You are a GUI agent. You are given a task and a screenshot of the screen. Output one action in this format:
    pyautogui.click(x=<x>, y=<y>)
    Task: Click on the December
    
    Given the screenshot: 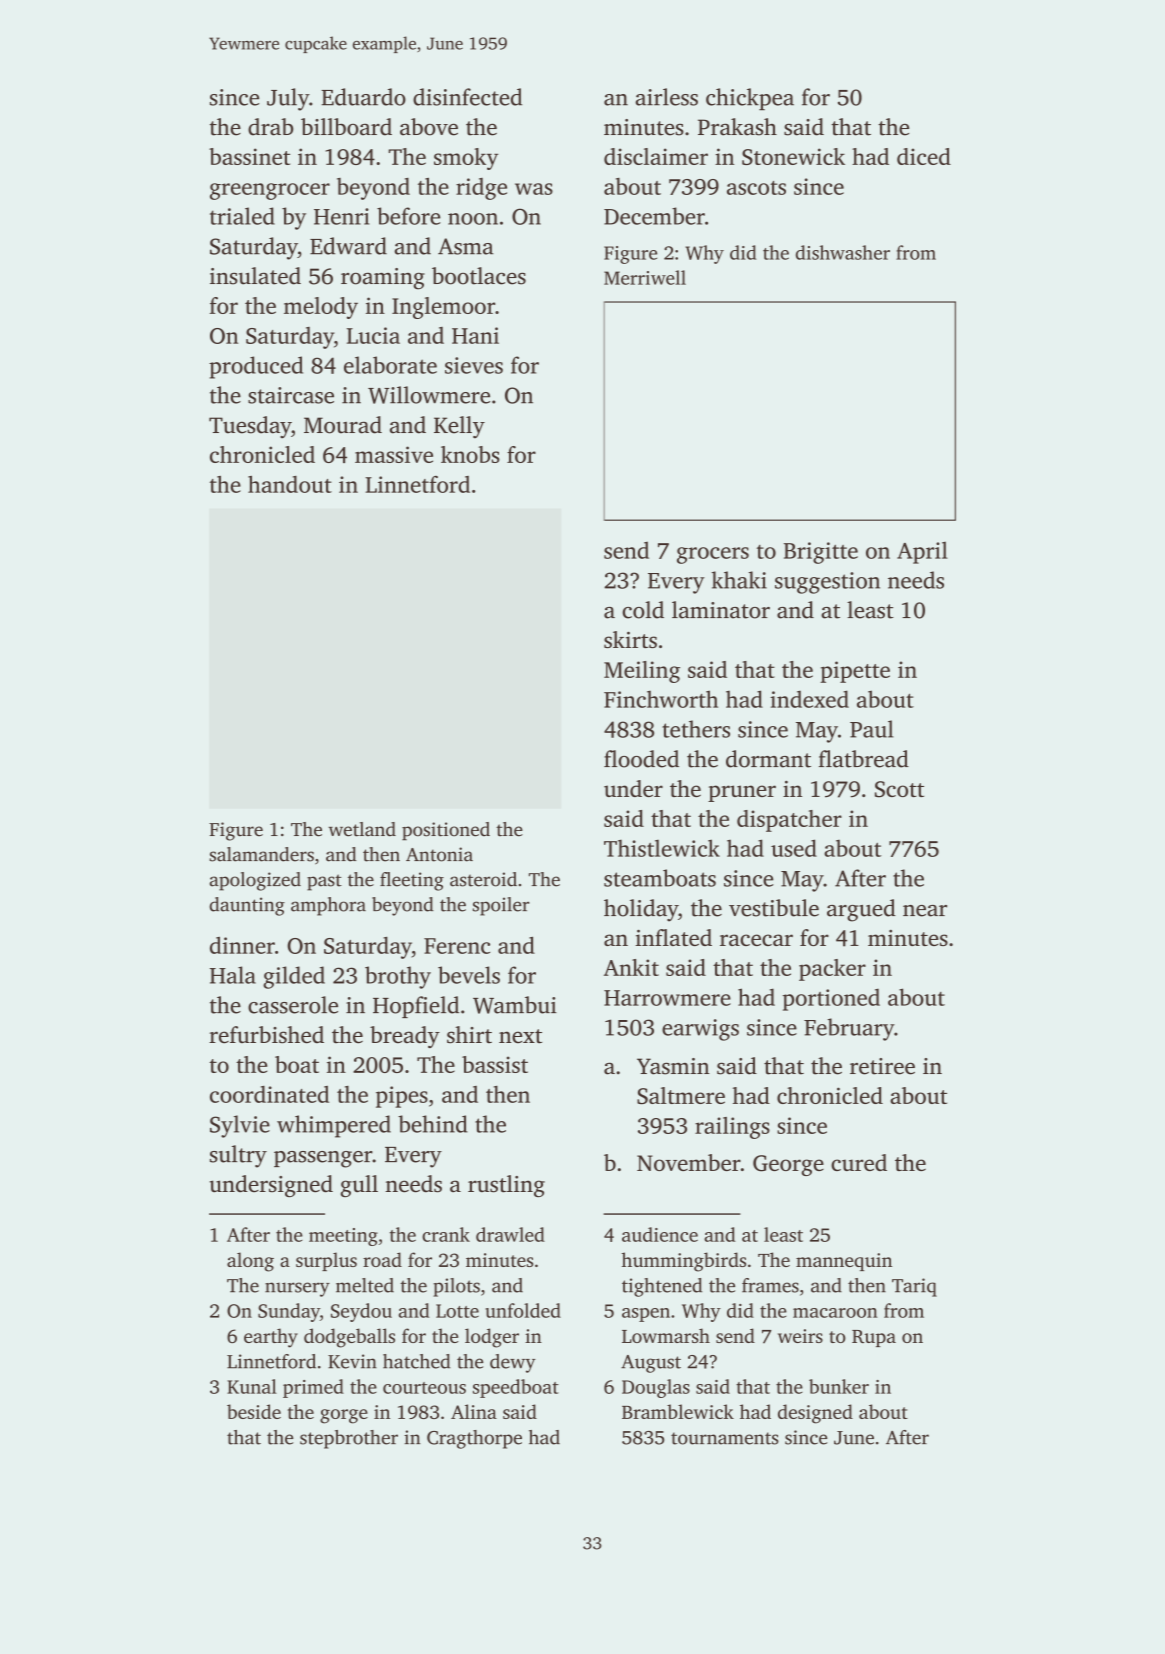 What is the action you would take?
    pyautogui.click(x=654, y=216)
